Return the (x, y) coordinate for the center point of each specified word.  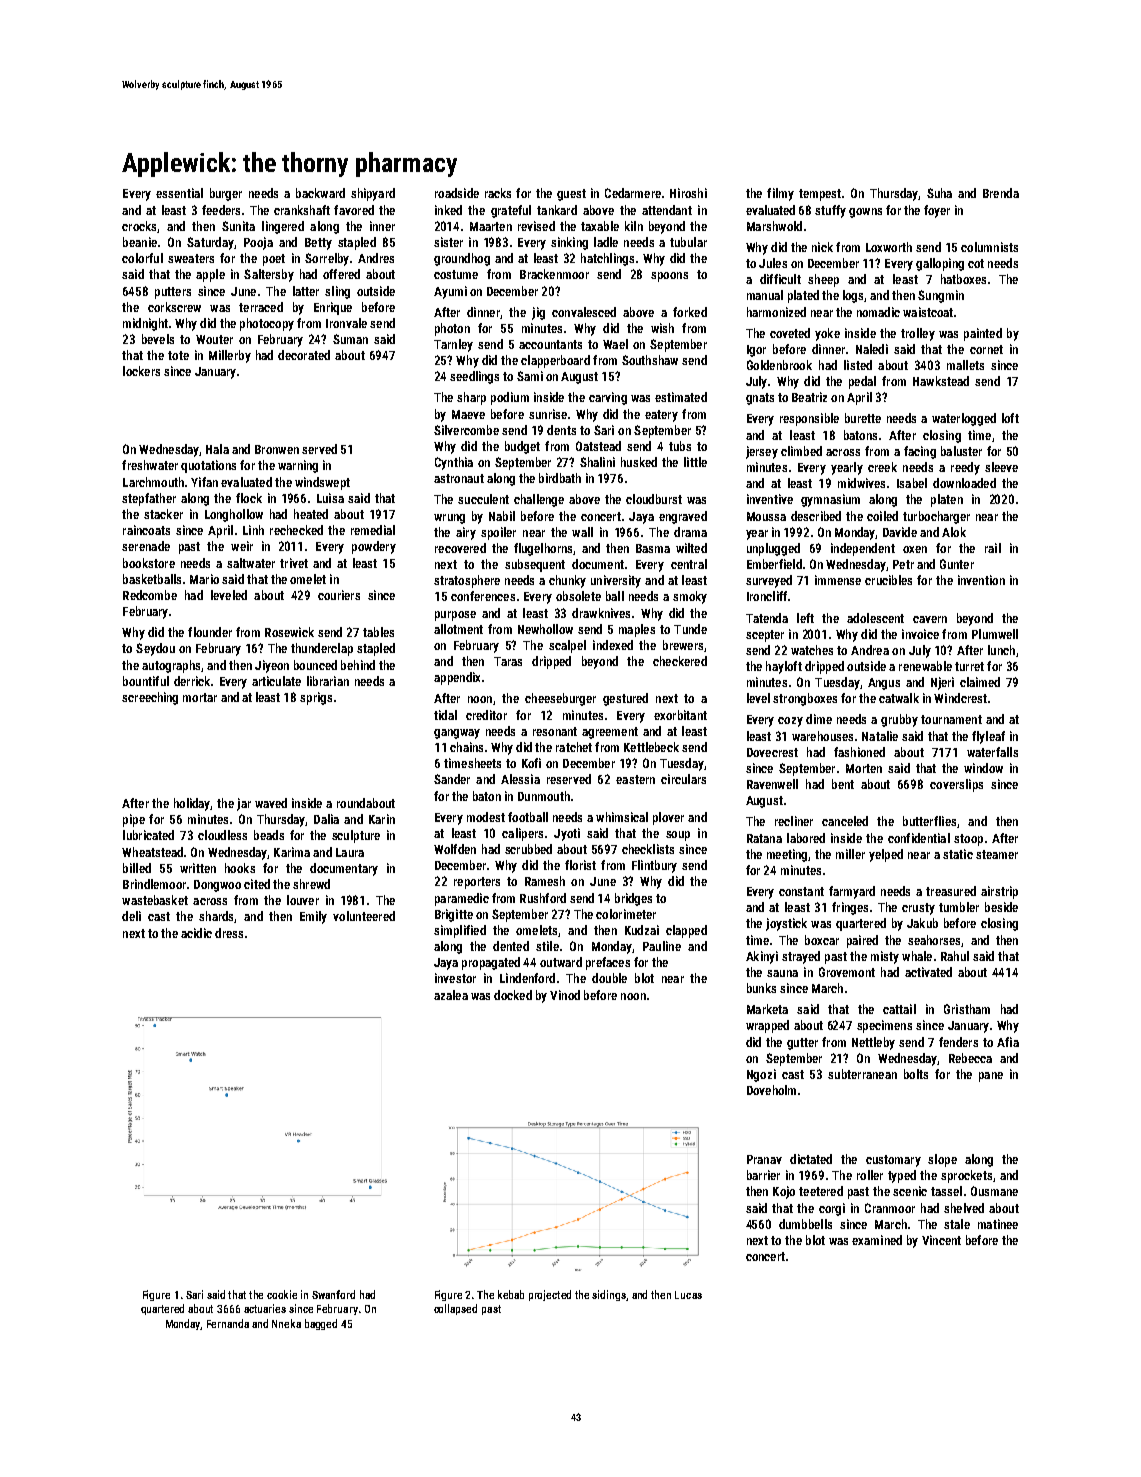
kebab (511, 1294)
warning (298, 466)
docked (513, 995)
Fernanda (228, 1323)
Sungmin (941, 296)
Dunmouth (544, 796)
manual (765, 295)
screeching (150, 698)
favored (354, 210)
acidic (196, 933)
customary (893, 1161)
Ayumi (450, 292)
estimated (681, 397)
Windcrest (960, 698)
